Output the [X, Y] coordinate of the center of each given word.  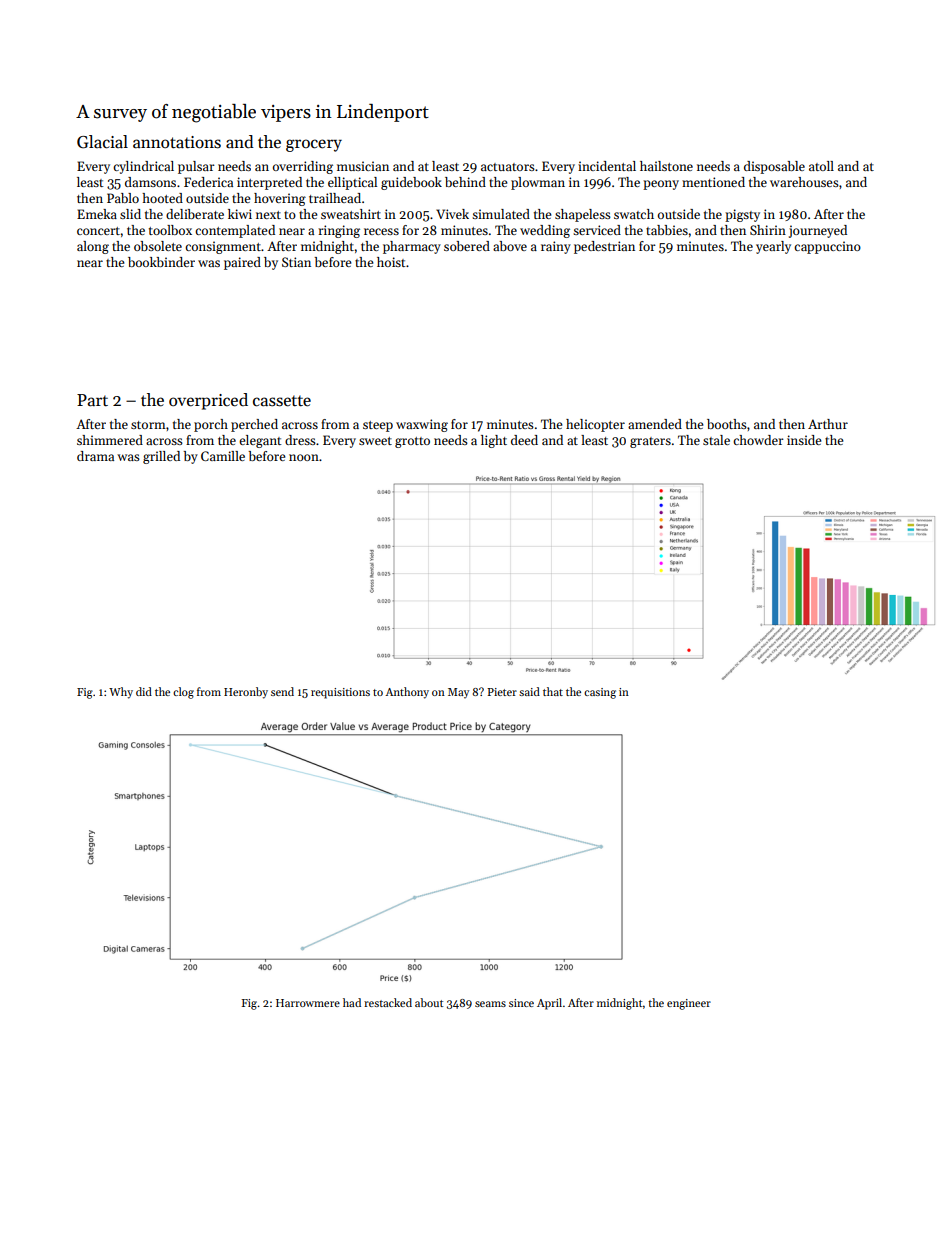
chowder [758, 440]
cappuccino [827, 247]
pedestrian [604, 247]
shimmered [110, 440]
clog [183, 693]
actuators [508, 167]
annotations [177, 142]
